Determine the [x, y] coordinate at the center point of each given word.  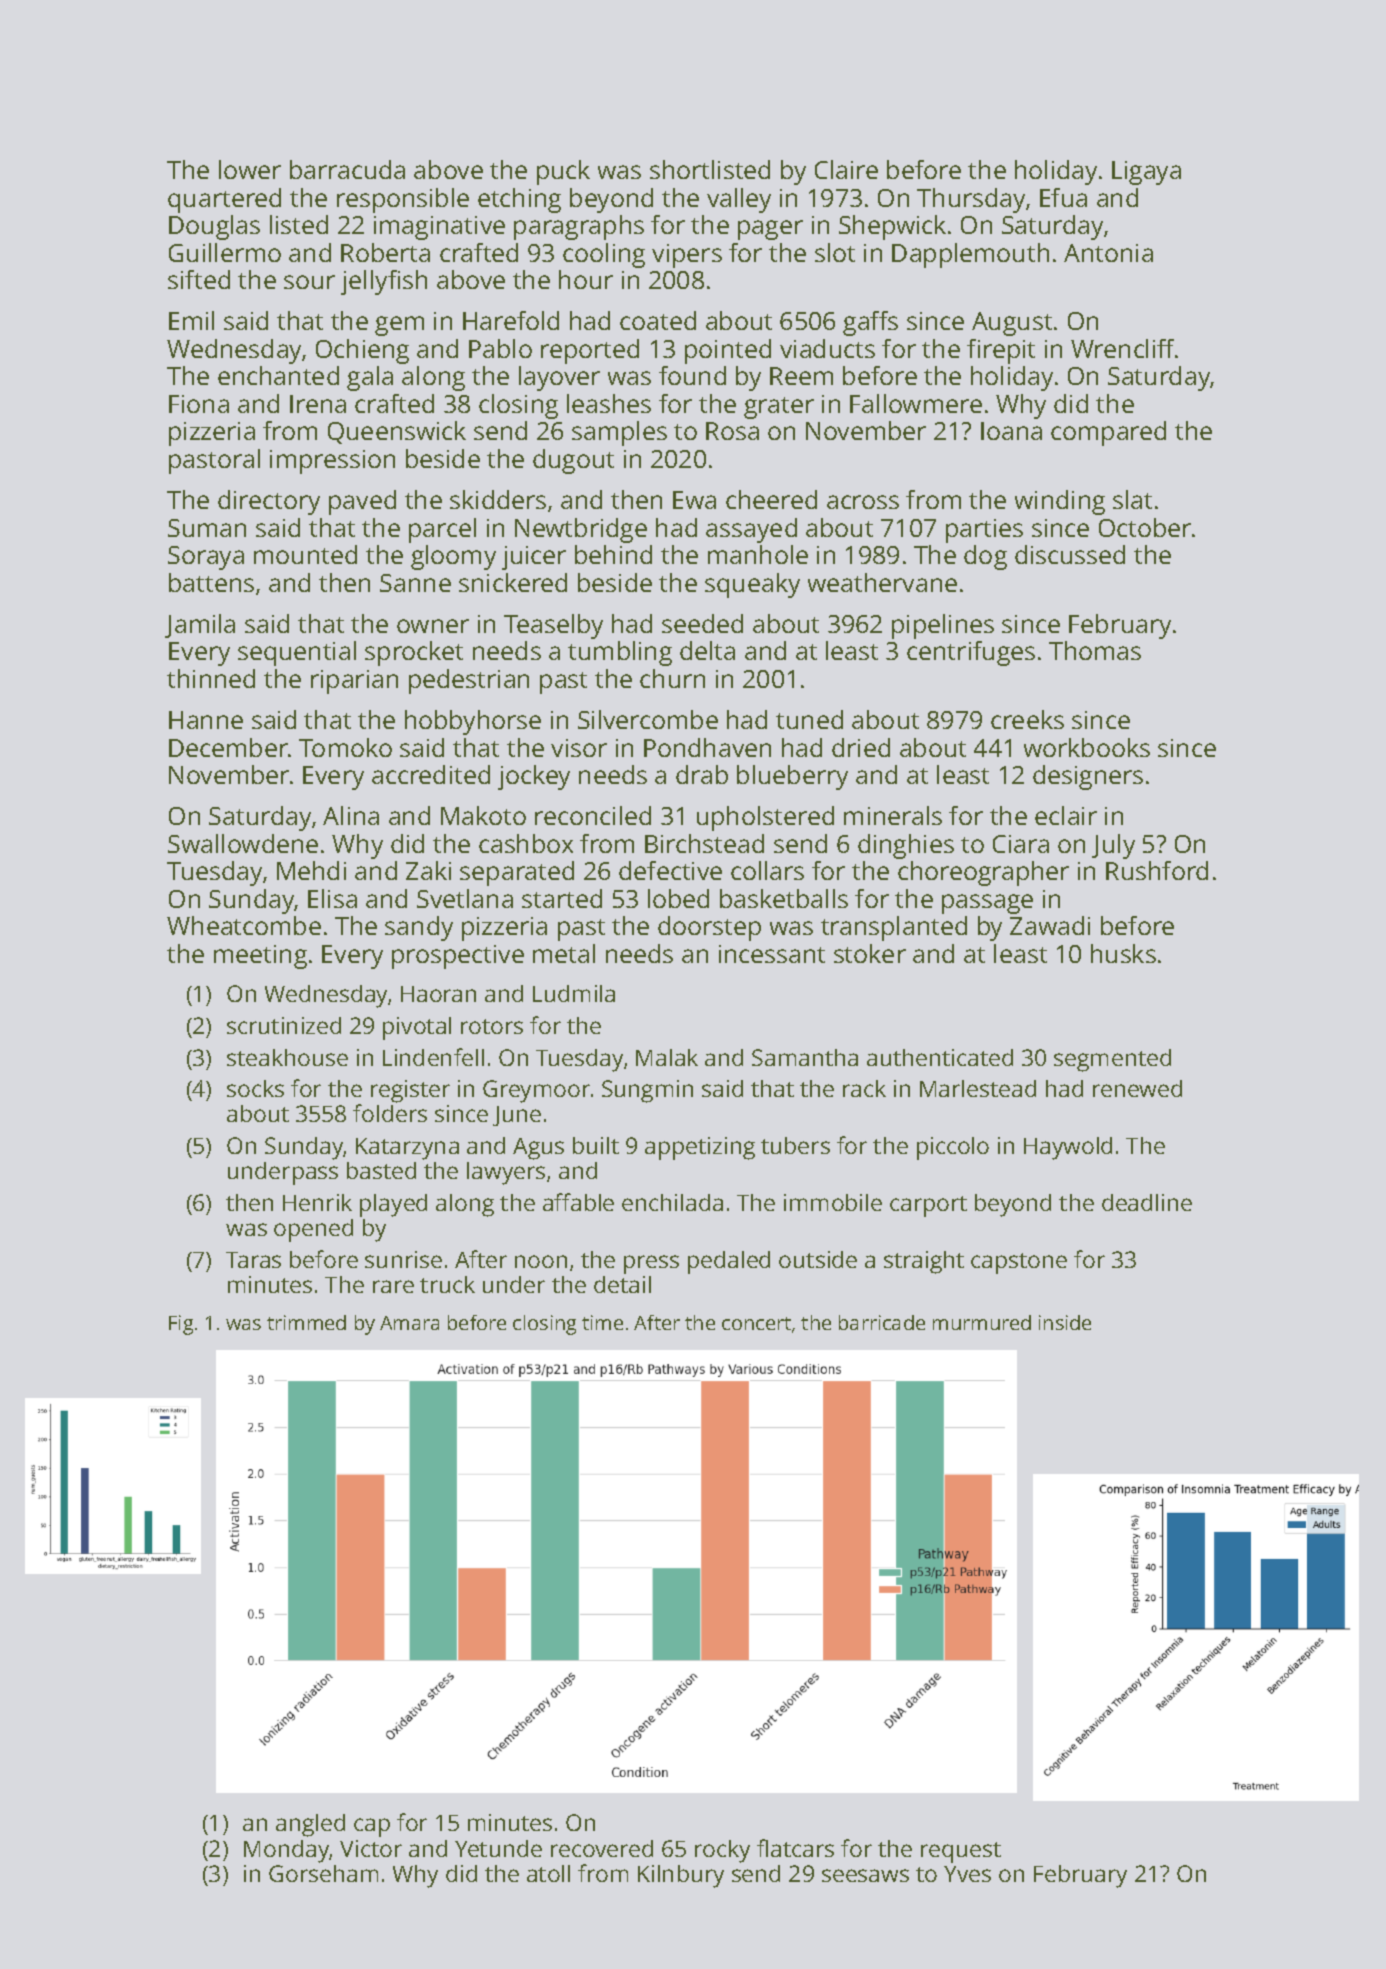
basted [381, 1170]
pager [770, 230]
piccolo [953, 1148]
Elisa [332, 898]
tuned [809, 719]
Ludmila [574, 993]
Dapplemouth [970, 255]
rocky [722, 1851]
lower [250, 169]
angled [310, 1825]
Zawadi [1050, 925]
